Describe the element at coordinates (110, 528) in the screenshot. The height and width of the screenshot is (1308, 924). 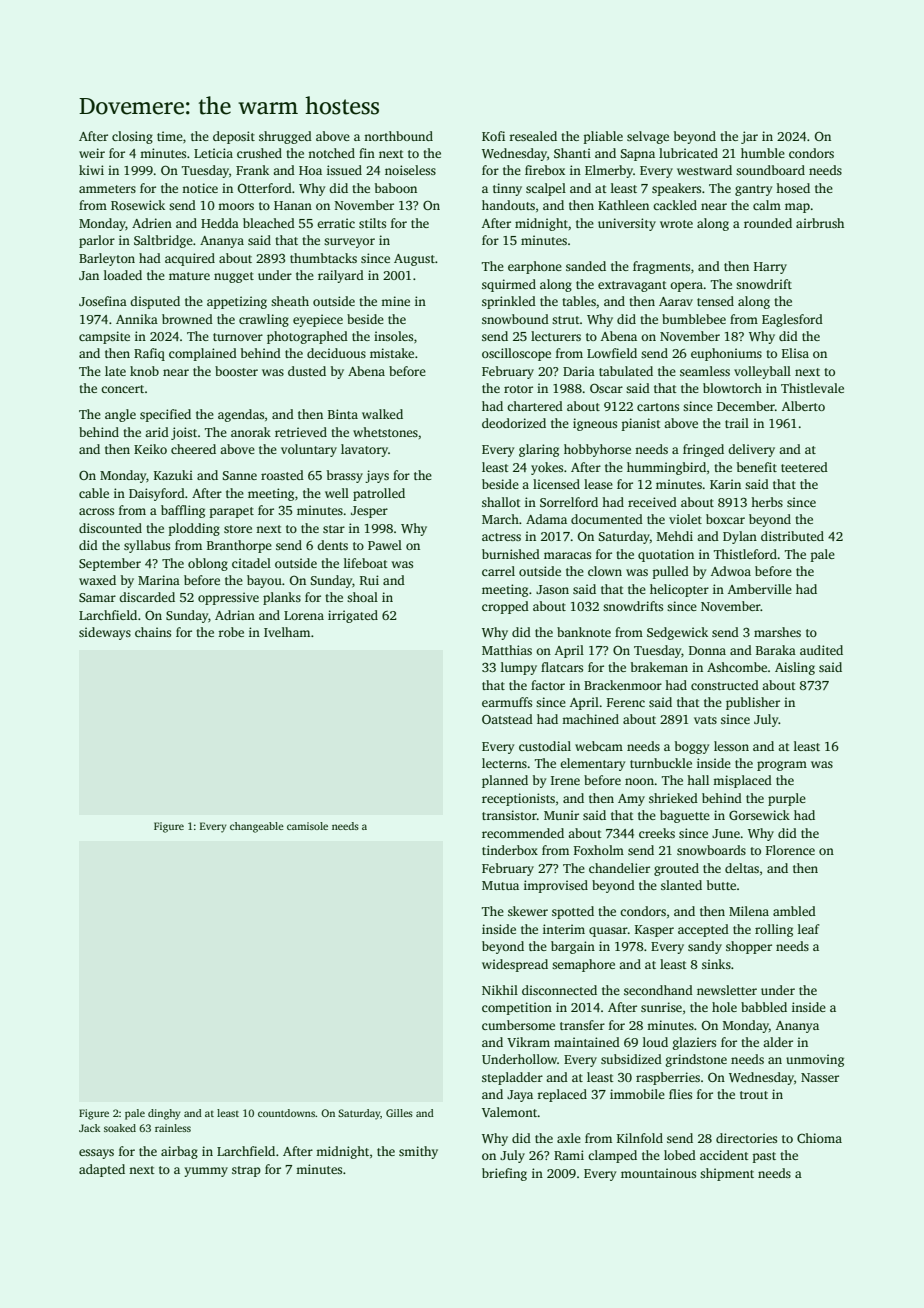
I see `discounted` at that location.
